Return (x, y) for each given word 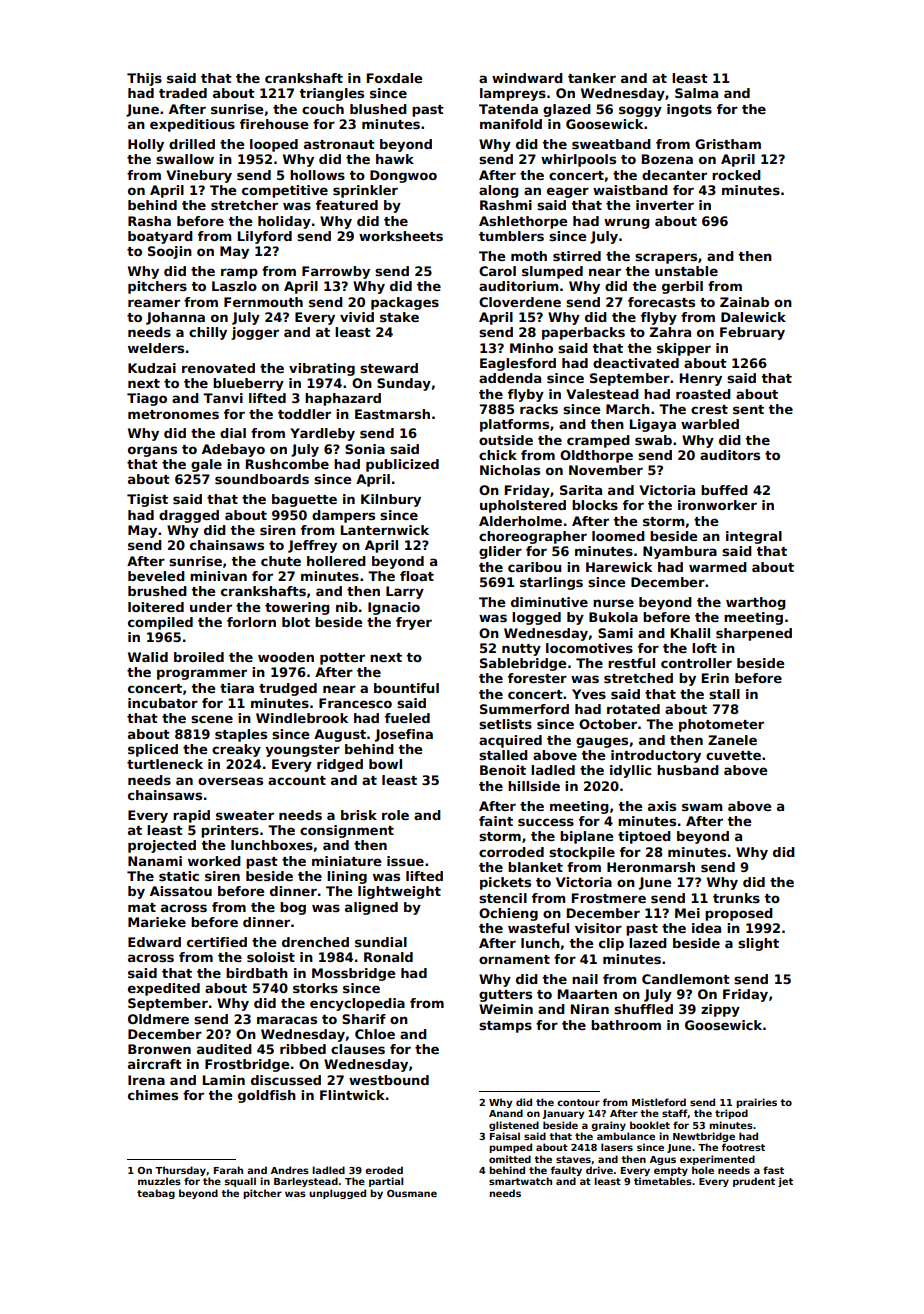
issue (405, 861)
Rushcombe (287, 464)
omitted (510, 1159)
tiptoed (644, 837)
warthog (756, 603)
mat (142, 907)
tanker (592, 78)
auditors (730, 455)
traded (183, 93)
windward (527, 78)
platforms (514, 425)
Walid (148, 657)
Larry (405, 592)
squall (240, 1182)
